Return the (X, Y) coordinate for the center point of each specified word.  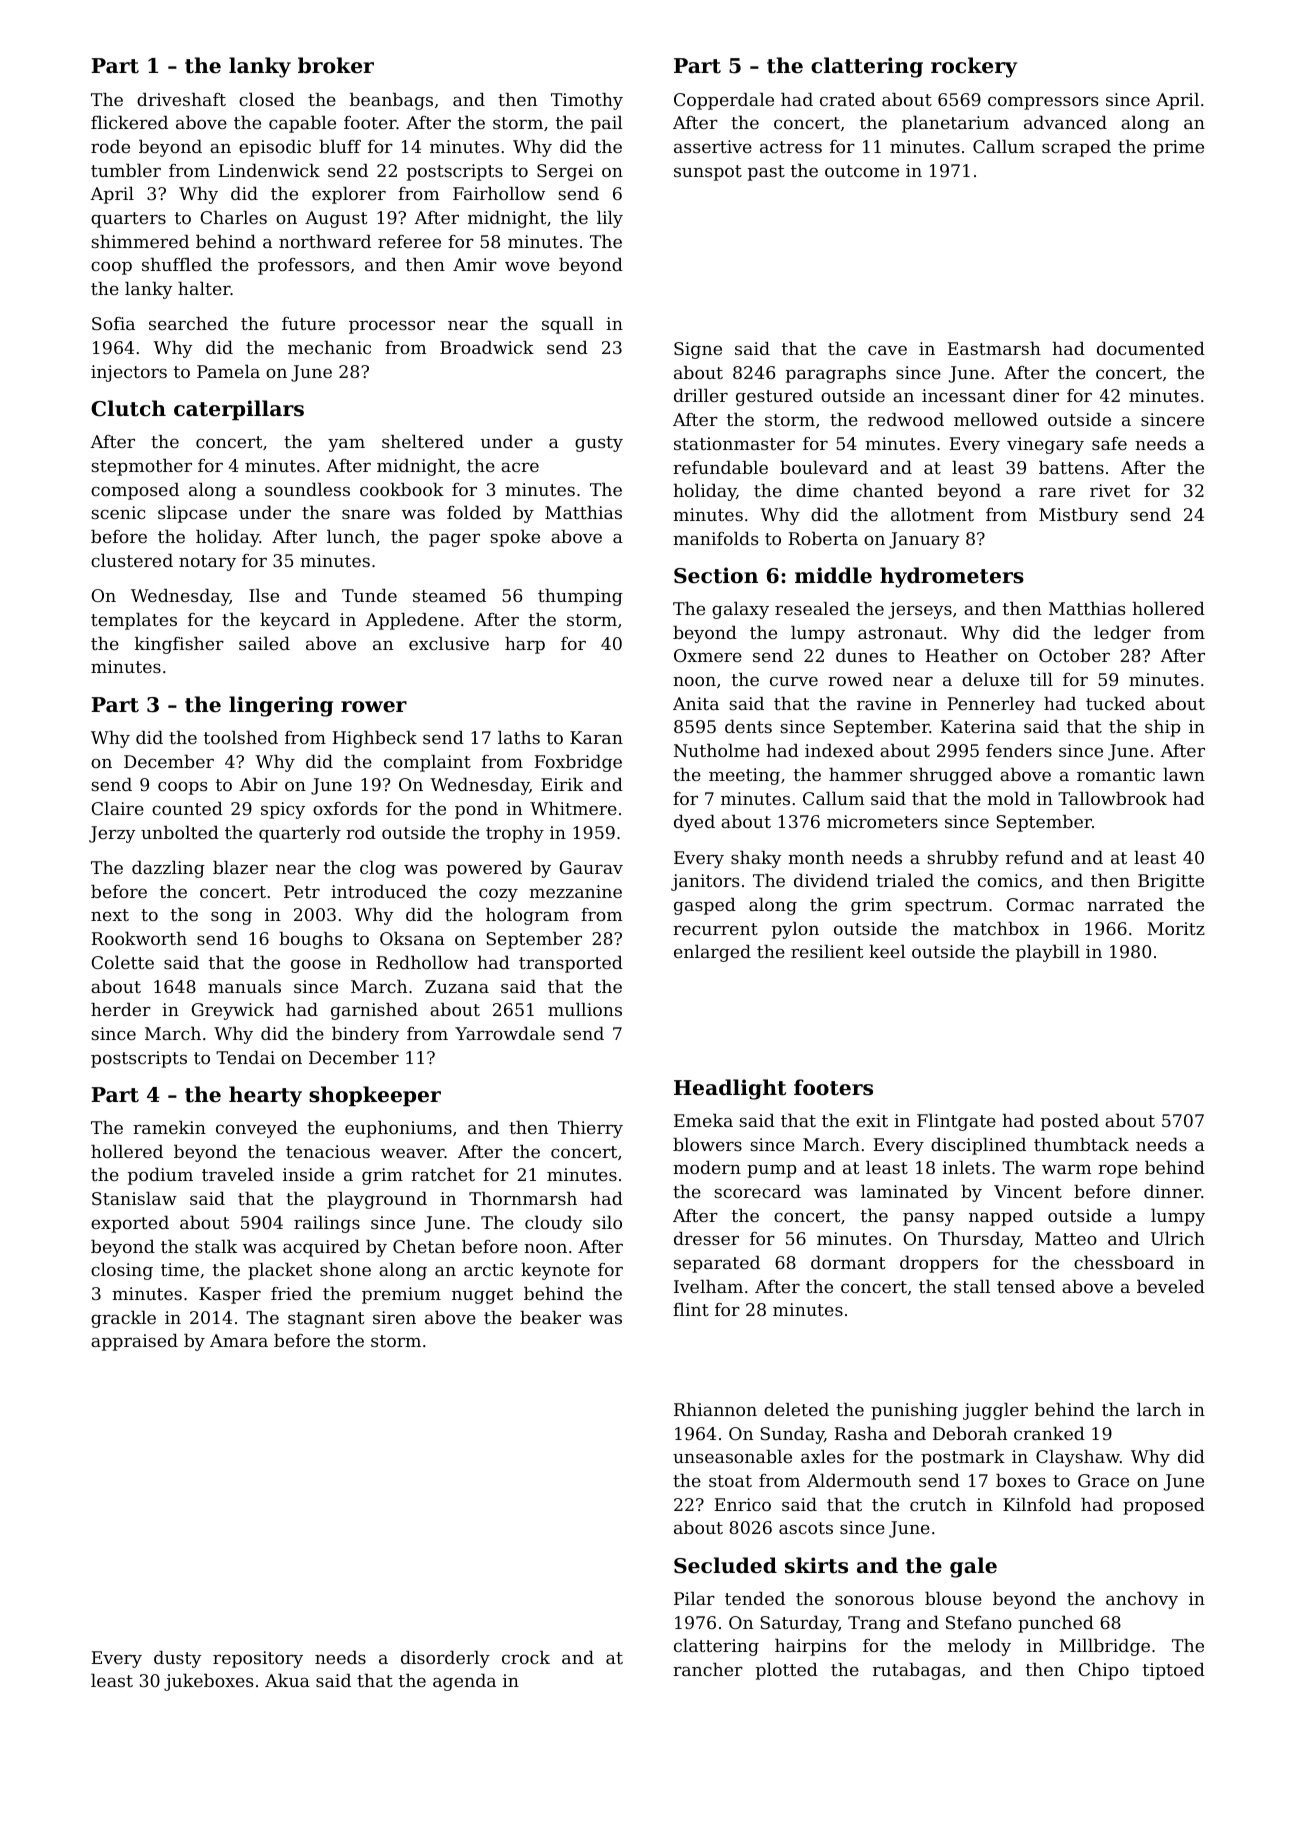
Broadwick (487, 347)
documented (1151, 348)
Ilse (264, 595)
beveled (1171, 1286)
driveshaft (181, 99)
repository (258, 1659)
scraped (1076, 148)
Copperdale (724, 101)
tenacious (328, 1151)
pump (772, 1171)
